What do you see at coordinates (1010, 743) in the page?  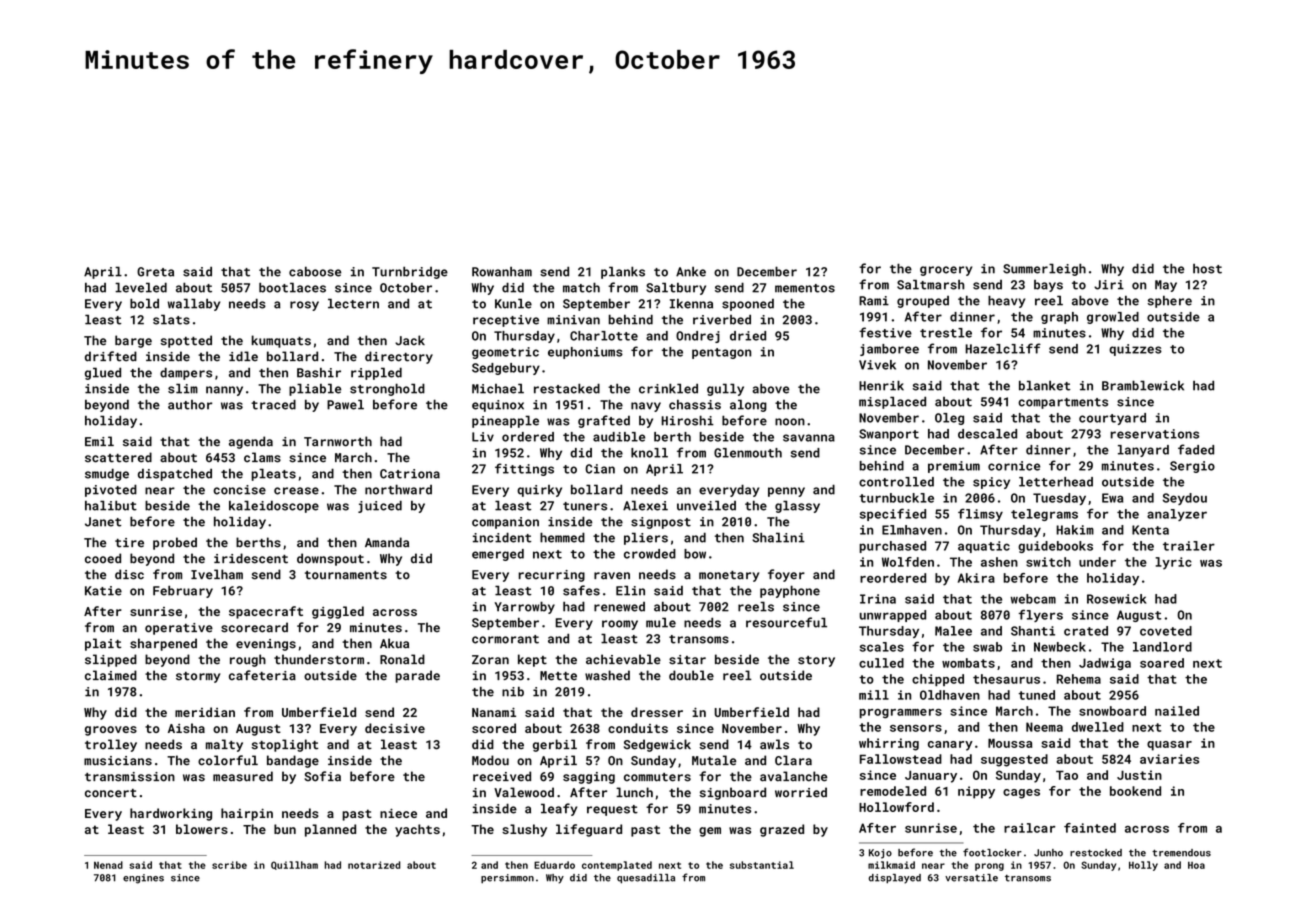 I see `Moussa` at bounding box center [1010, 743].
